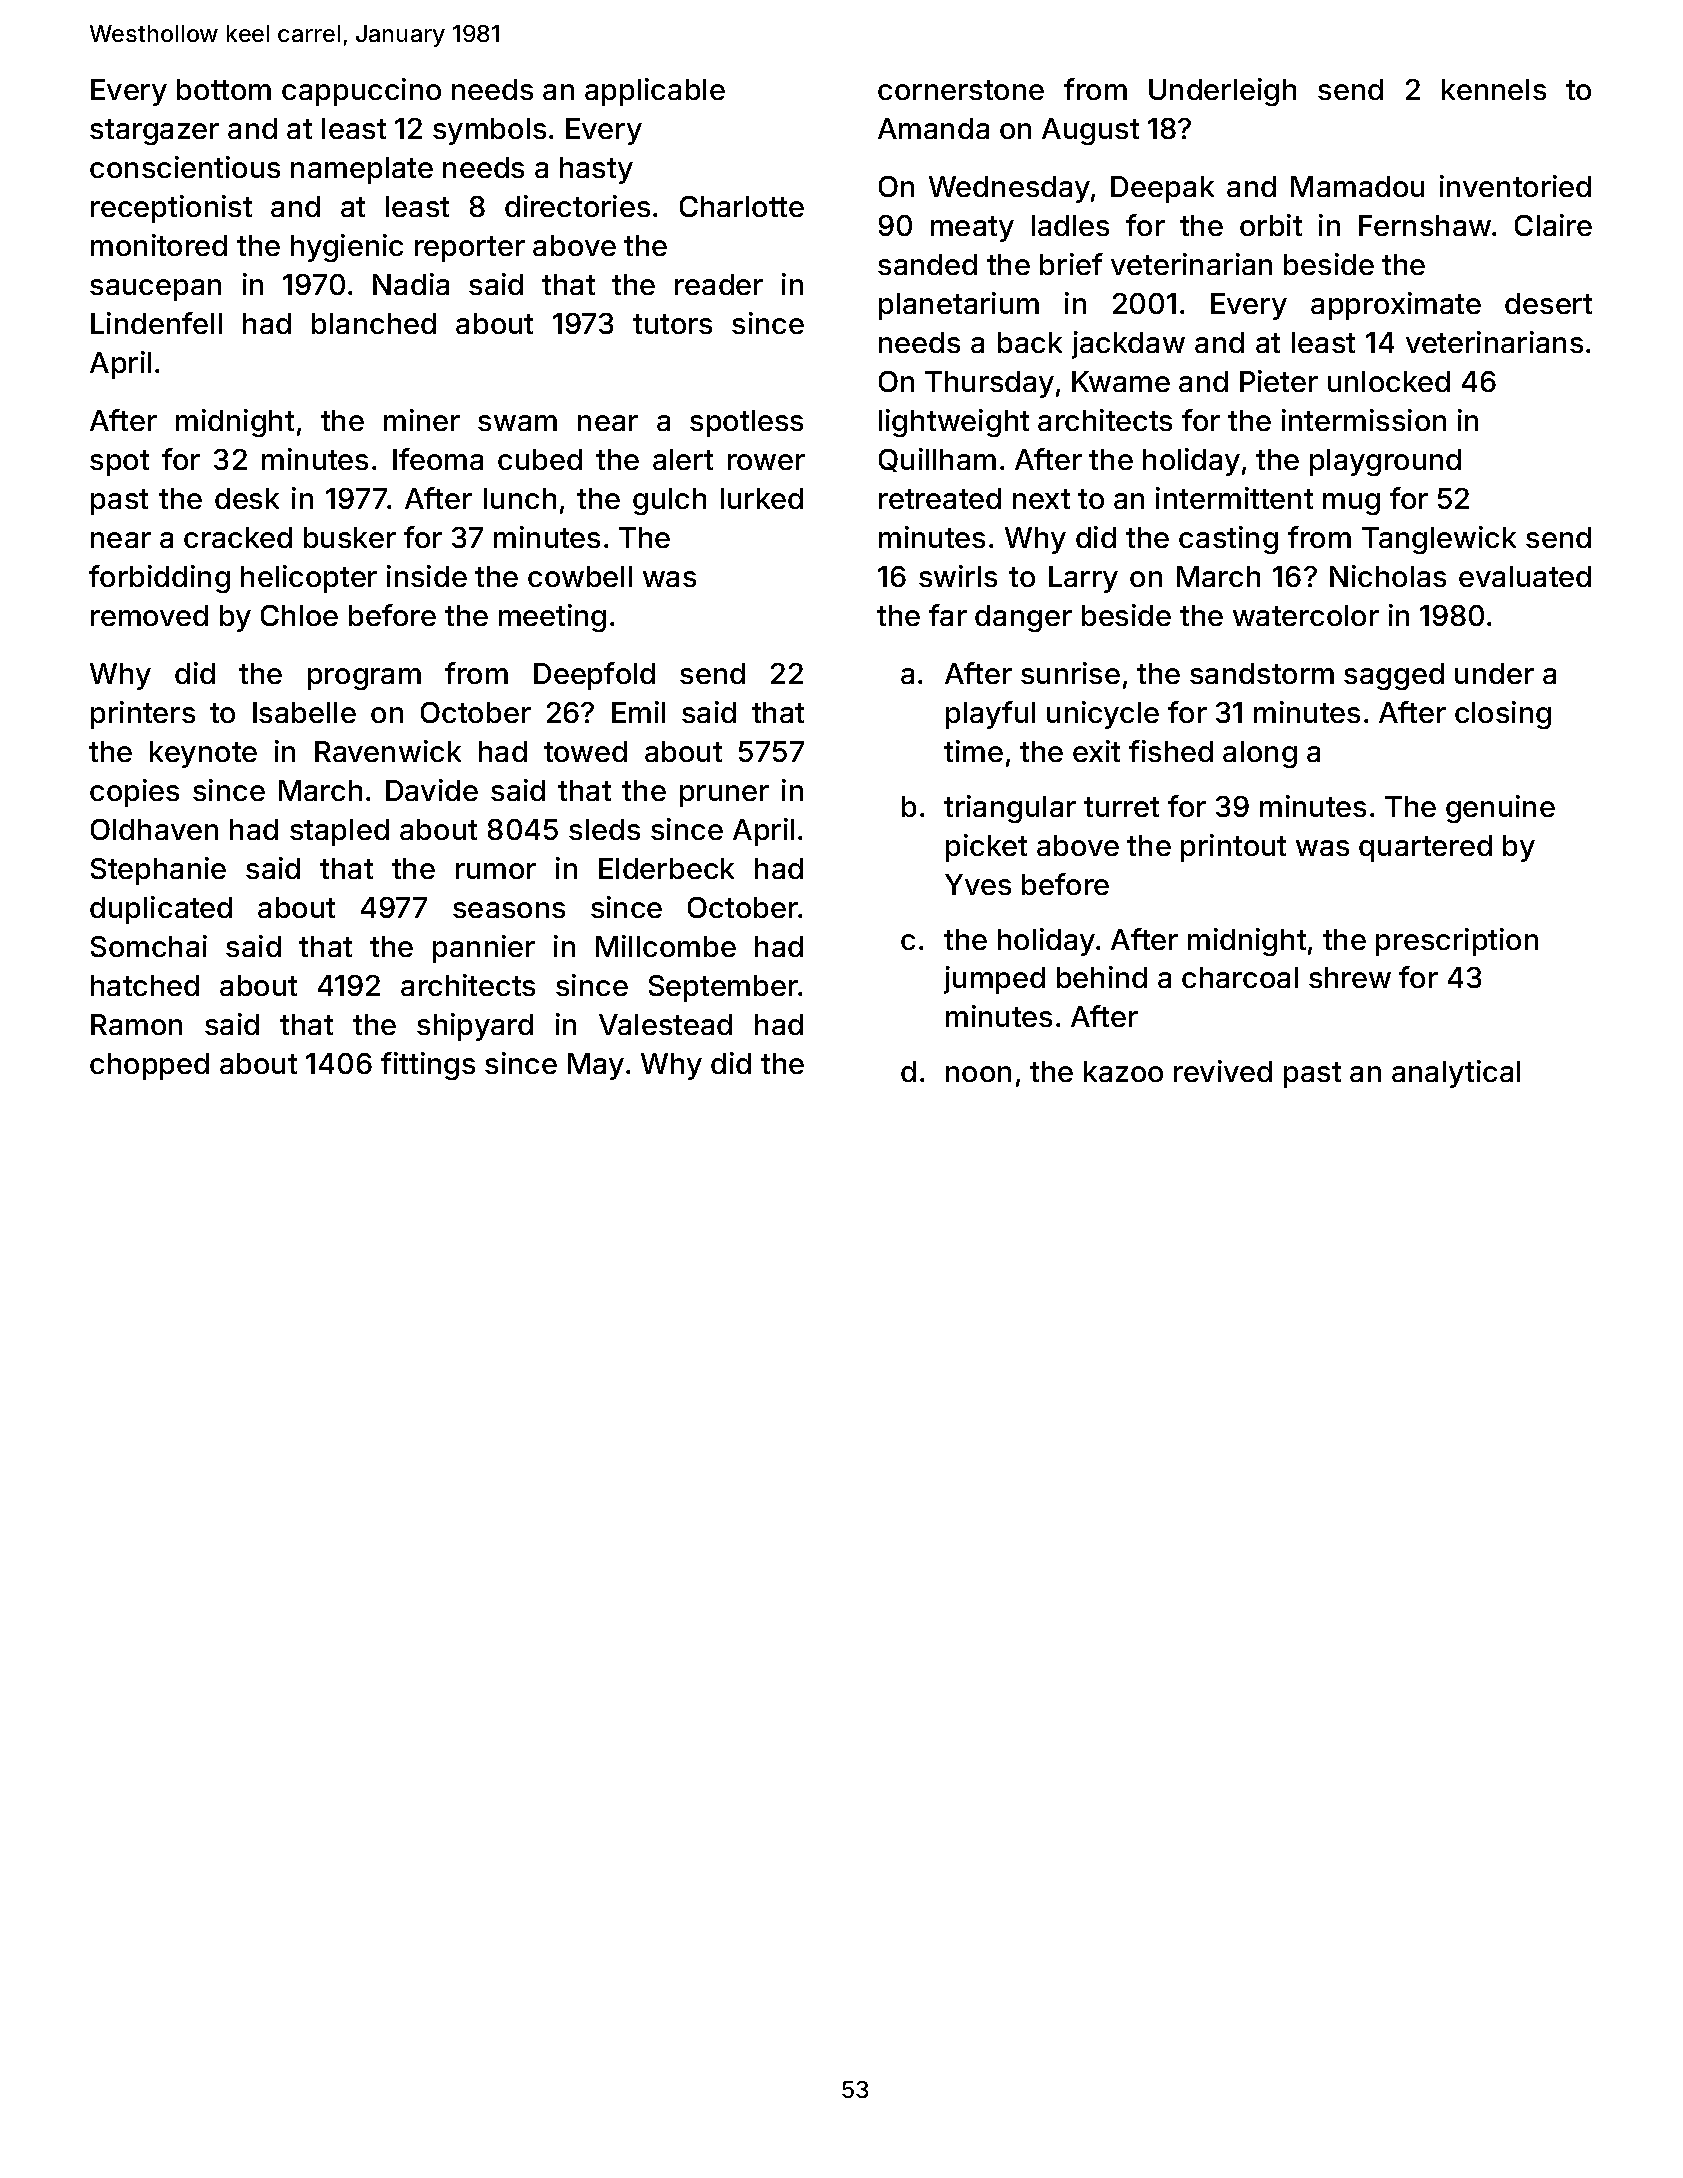 The width and height of the page is (1683, 2178). I want to click on sagged, so click(1394, 676).
